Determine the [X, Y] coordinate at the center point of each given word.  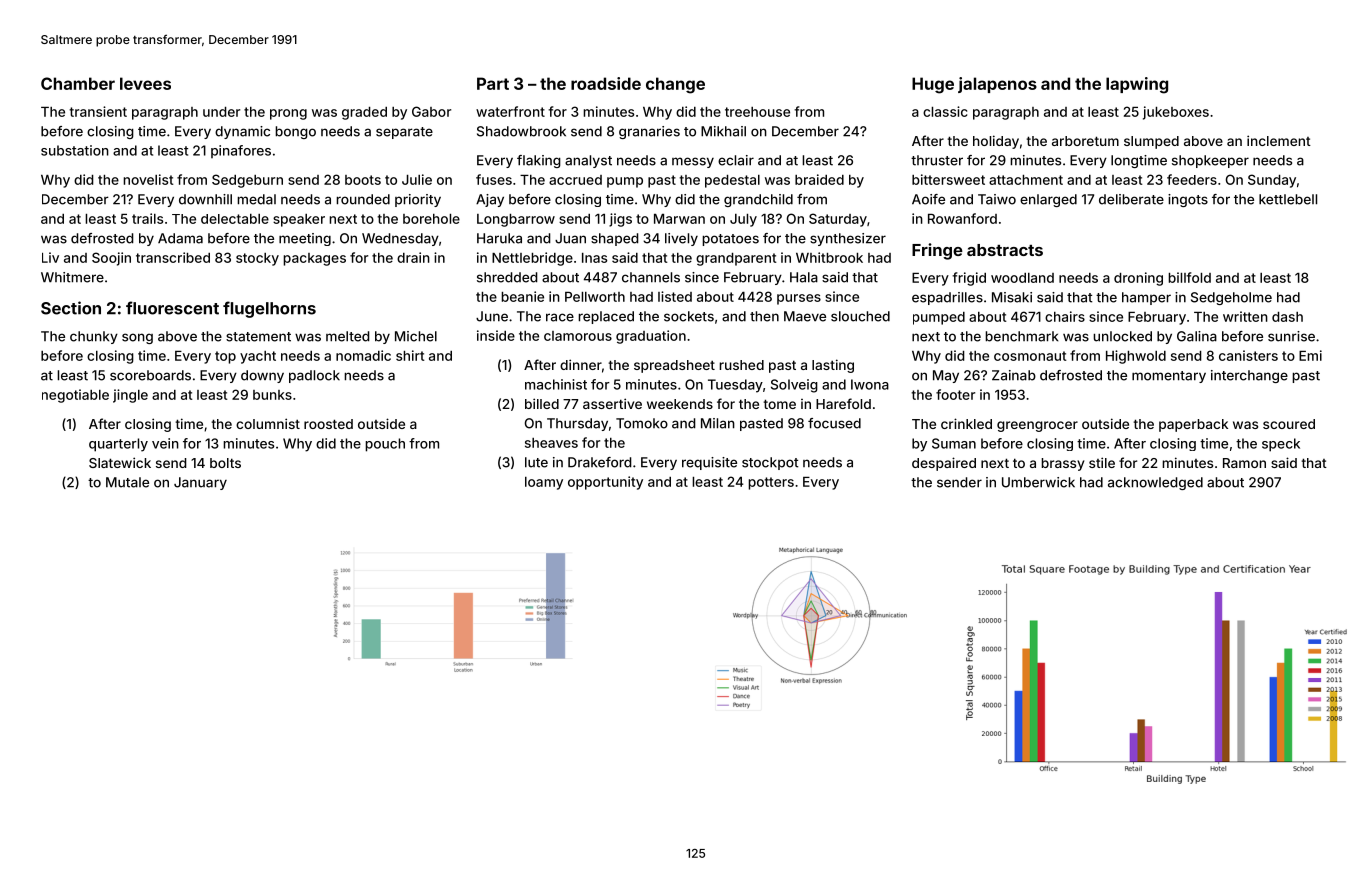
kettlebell [1288, 199]
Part [493, 83]
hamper [1146, 298]
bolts [225, 463]
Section [71, 308]
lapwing [1137, 85]
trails [147, 218]
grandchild [758, 200]
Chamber [78, 83]
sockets [689, 316]
